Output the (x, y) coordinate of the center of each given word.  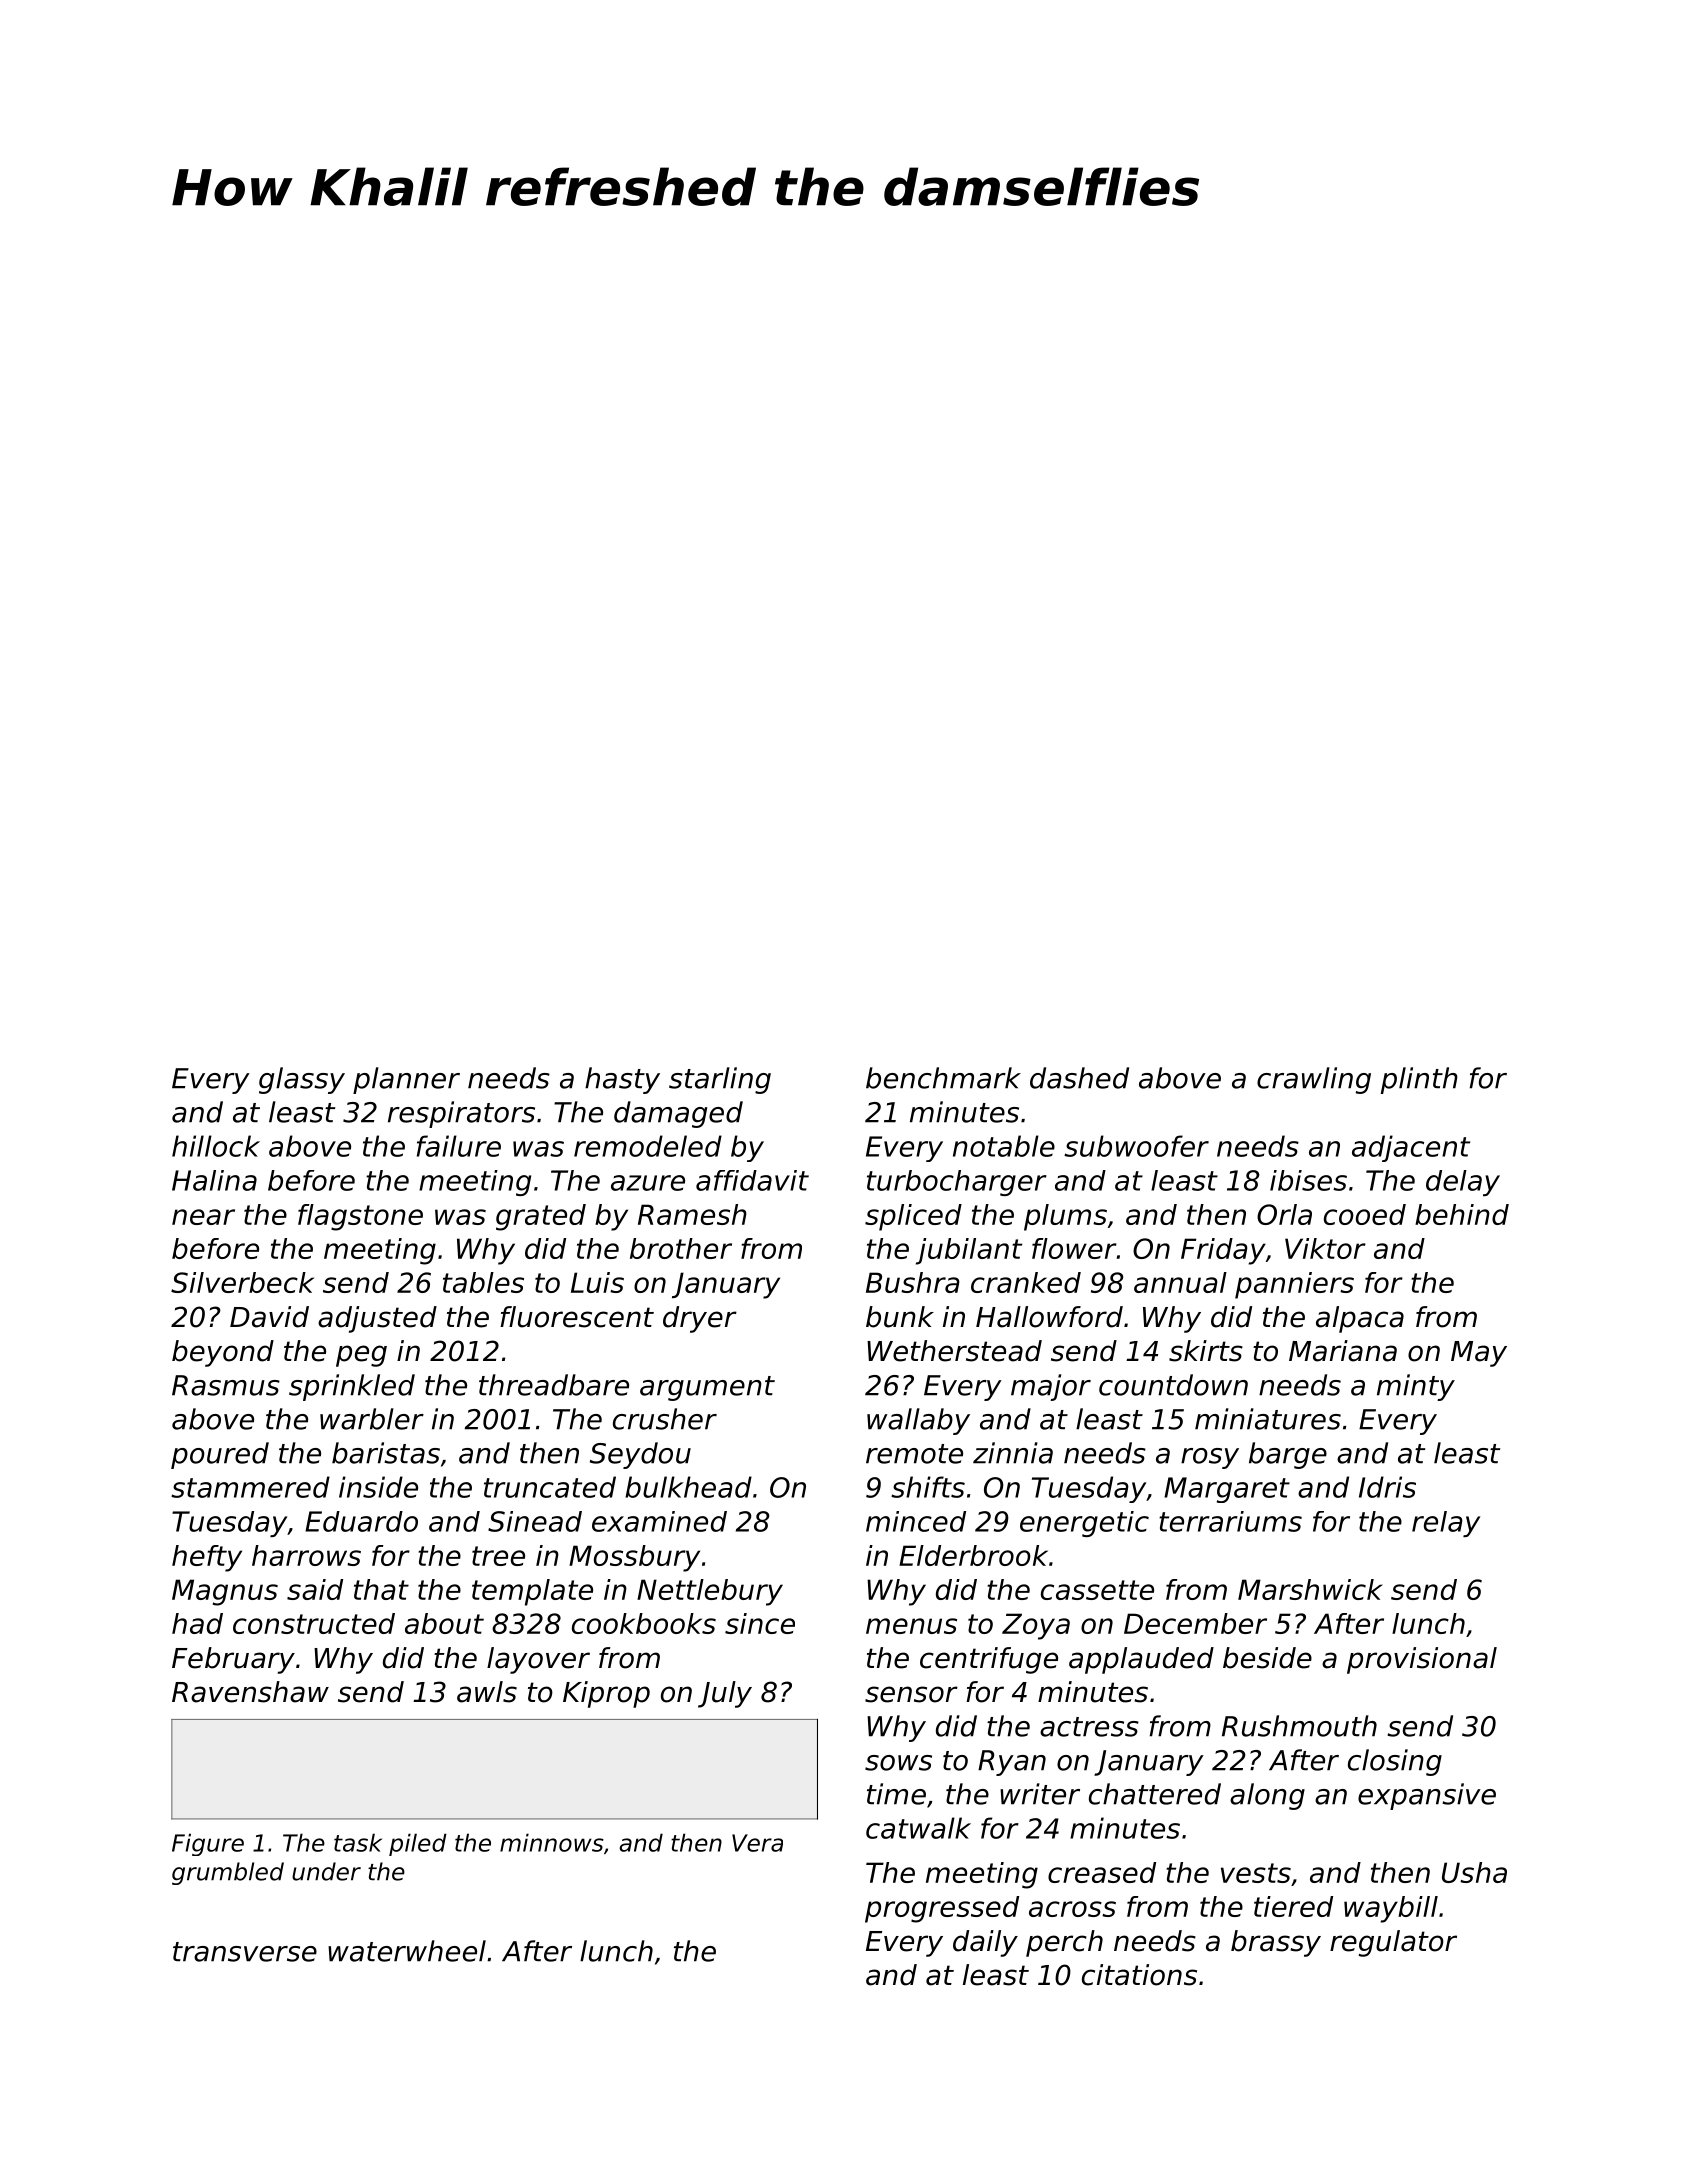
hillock (216, 1146)
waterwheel (407, 1951)
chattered (1155, 1794)
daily (985, 1943)
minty (1416, 1387)
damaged (678, 1114)
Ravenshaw (250, 1692)
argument (707, 1388)
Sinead (535, 1521)
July (725, 1694)
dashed (1079, 1078)
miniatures (1268, 1419)
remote (914, 1454)
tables (483, 1282)
